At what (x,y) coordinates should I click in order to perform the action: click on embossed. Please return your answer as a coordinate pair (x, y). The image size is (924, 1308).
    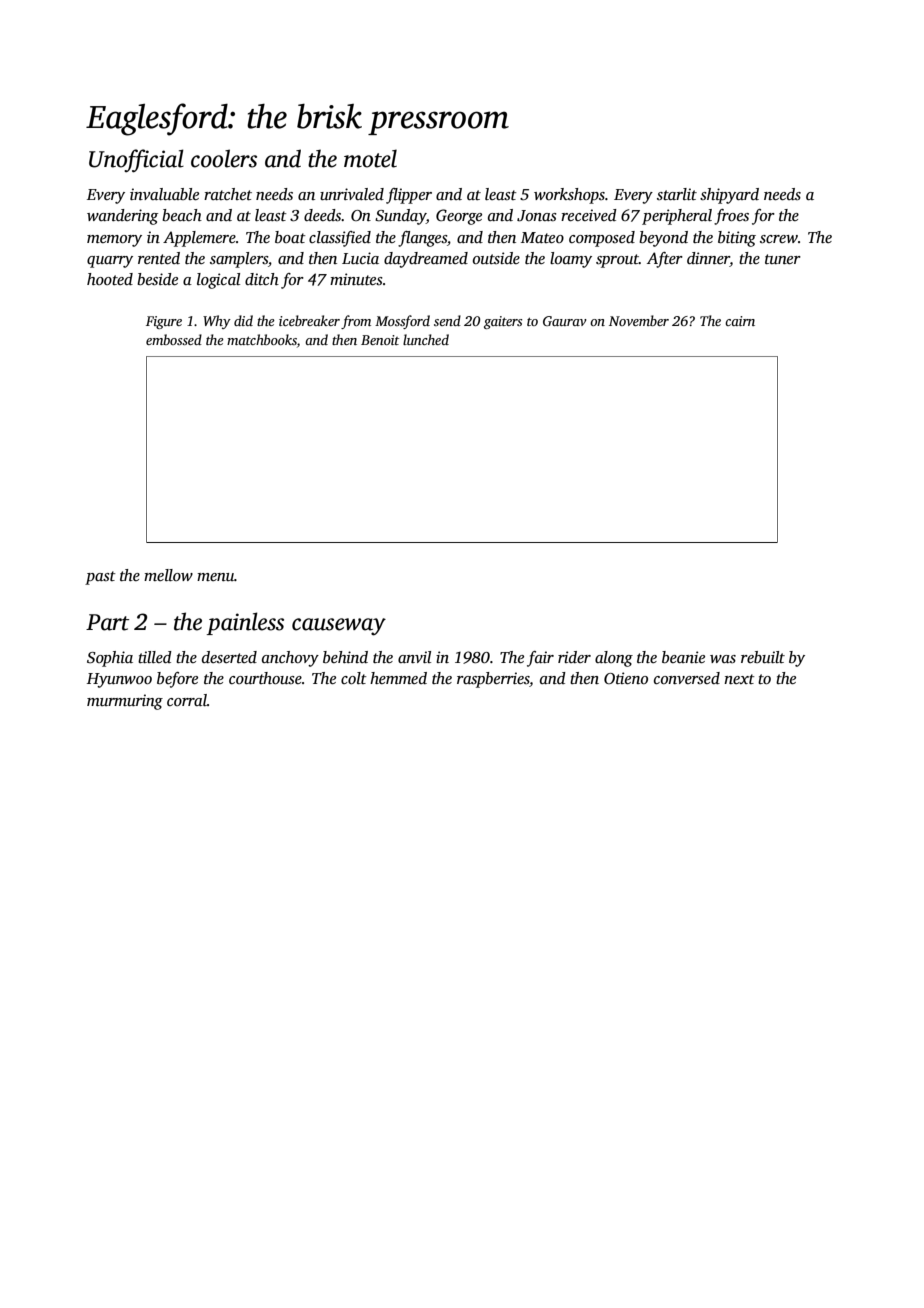
    Looking at the image, I should click on (174, 339).
